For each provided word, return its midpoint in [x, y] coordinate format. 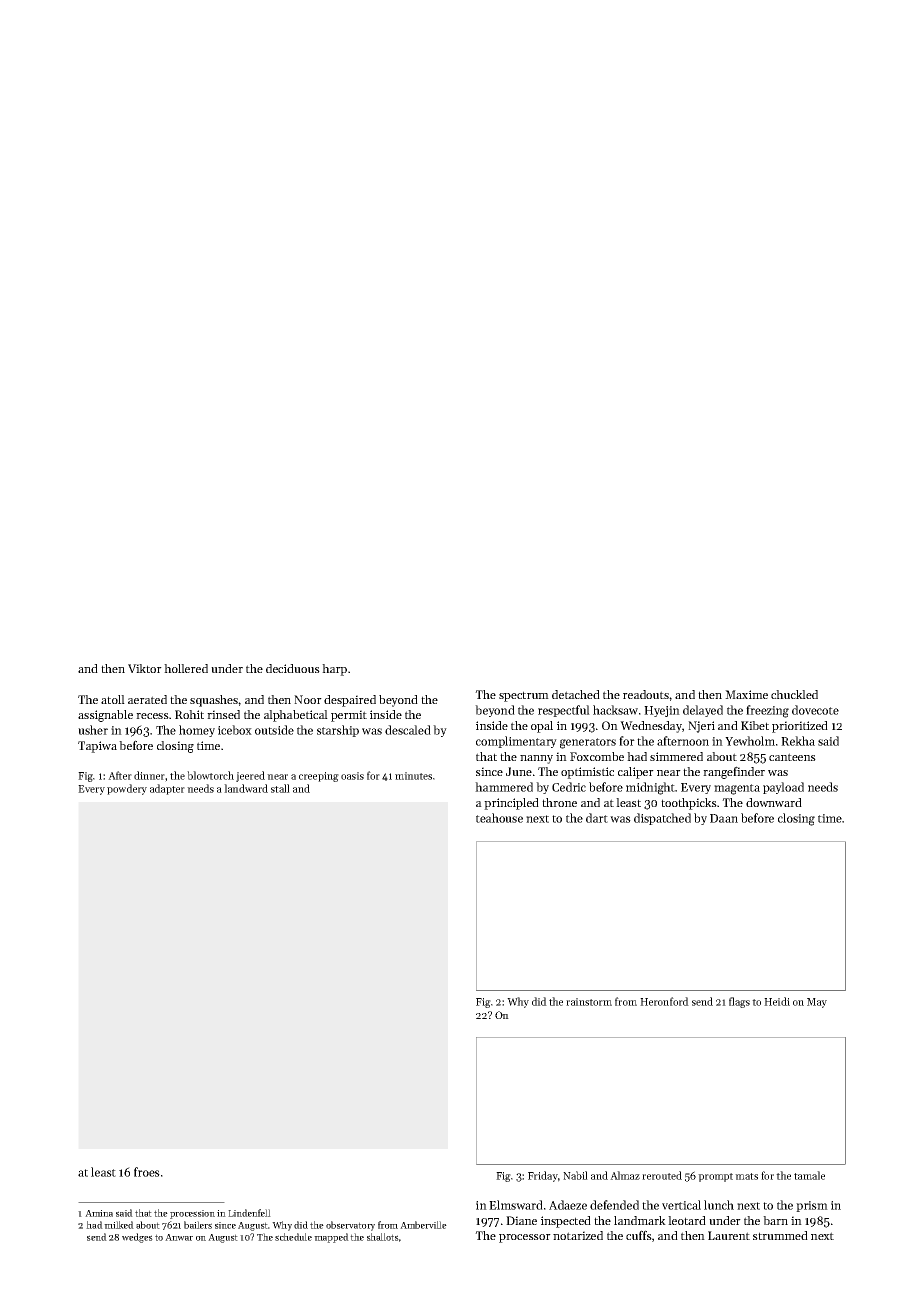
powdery [127, 789]
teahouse [499, 818]
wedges [137, 1238]
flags [739, 1002]
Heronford [664, 1001]
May [817, 1003]
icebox [235, 730]
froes [147, 1172]
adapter [167, 789]
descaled [408, 730]
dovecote [815, 710]
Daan [724, 818]
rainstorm [589, 1002]
